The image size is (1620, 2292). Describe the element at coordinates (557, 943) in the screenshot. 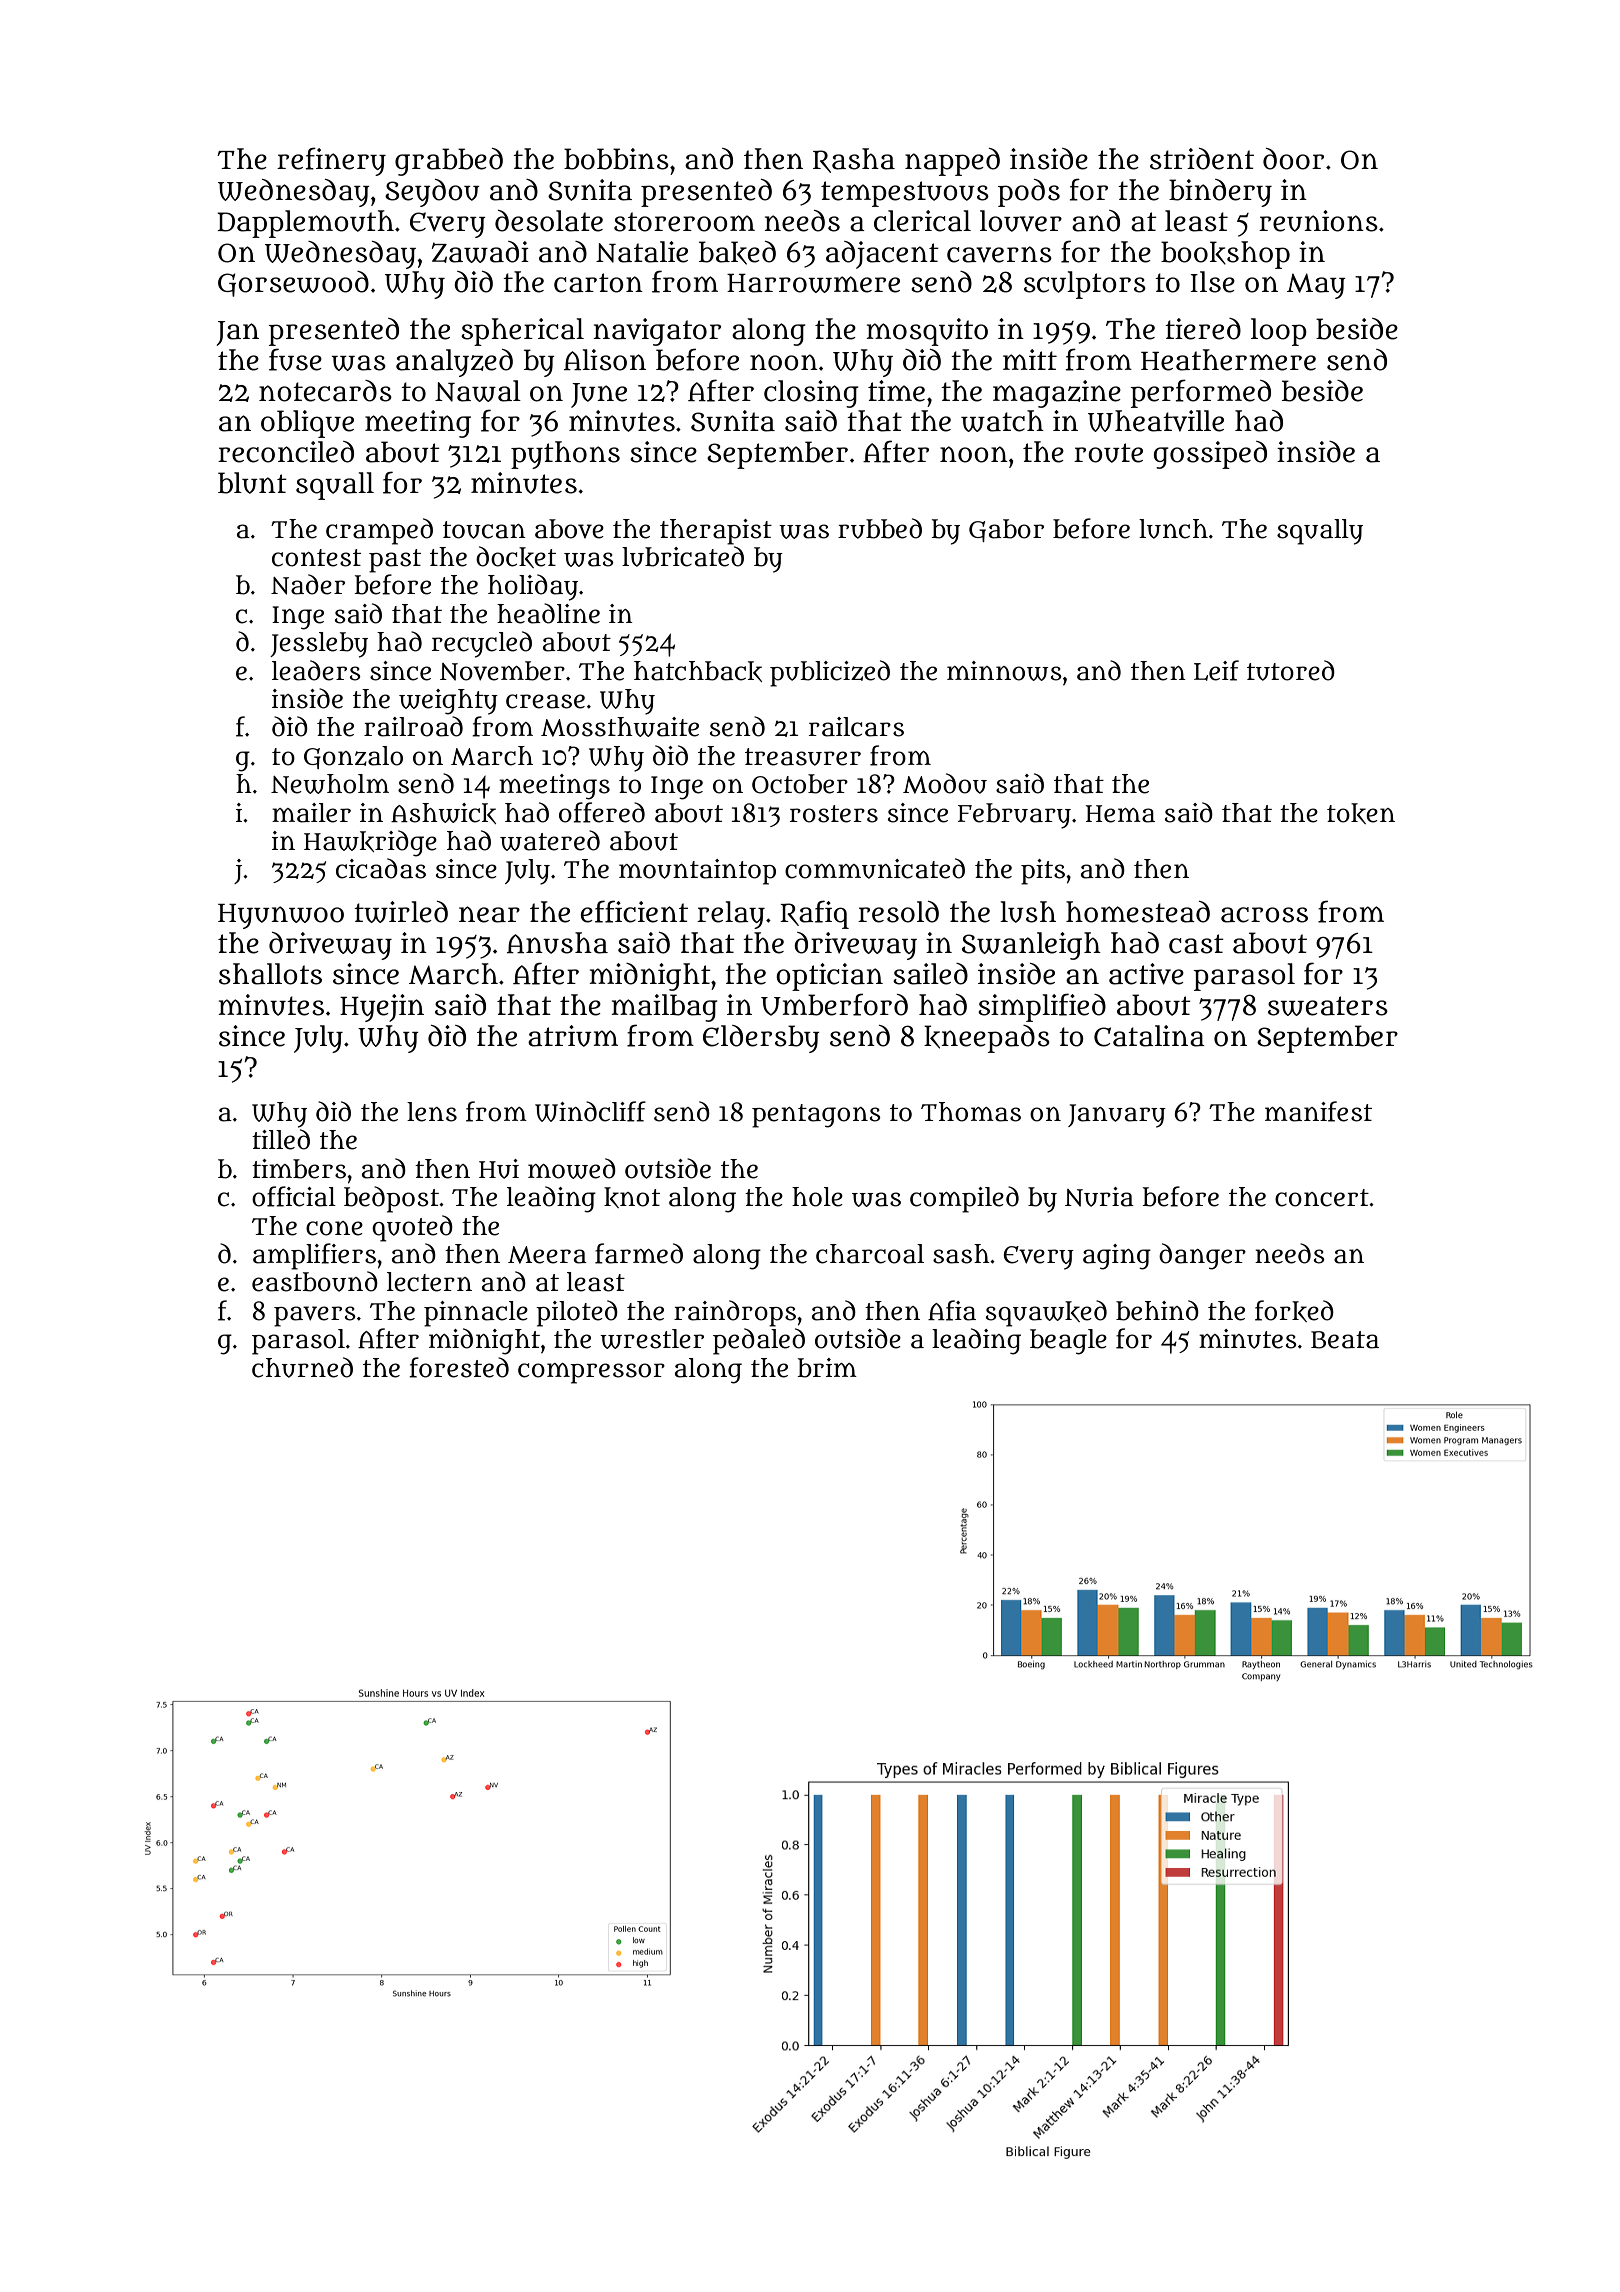

I see `Anusha` at that location.
